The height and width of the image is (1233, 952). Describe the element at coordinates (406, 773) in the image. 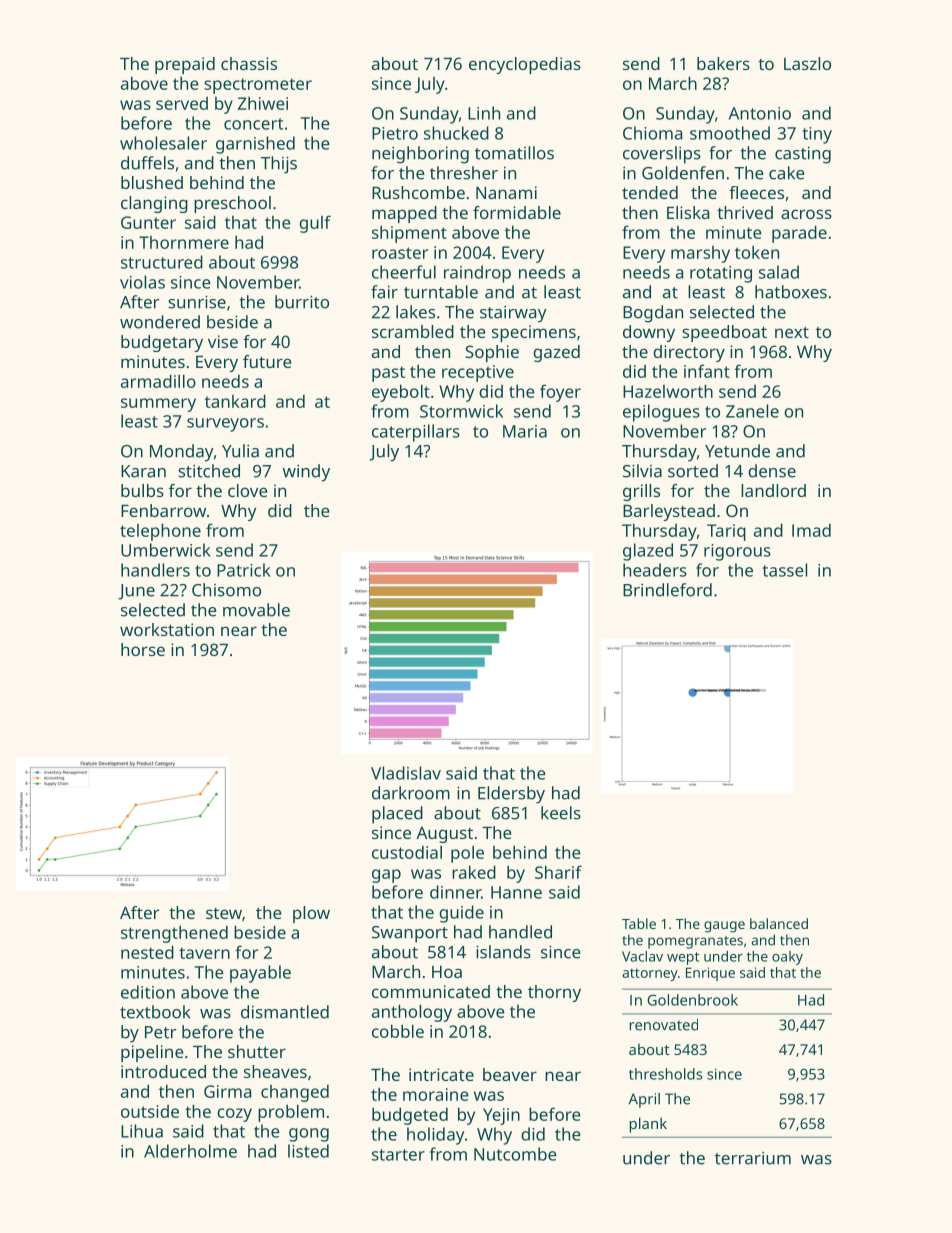

I see `Vladislav` at that location.
